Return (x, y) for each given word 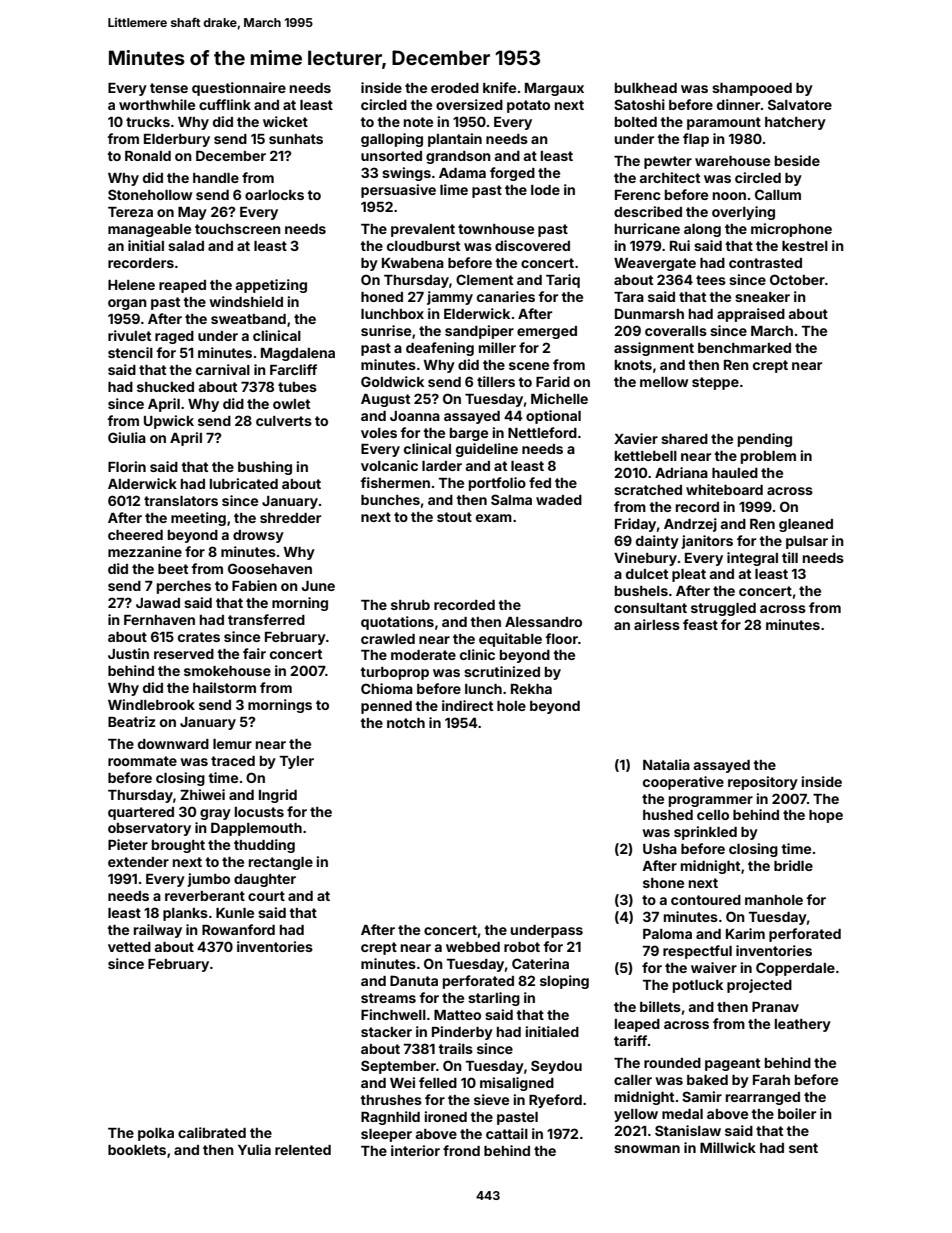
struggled (723, 609)
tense (169, 88)
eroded (455, 88)
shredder (290, 518)
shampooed (752, 89)
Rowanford (238, 929)
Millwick (728, 1147)
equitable (510, 640)
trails (455, 1048)
